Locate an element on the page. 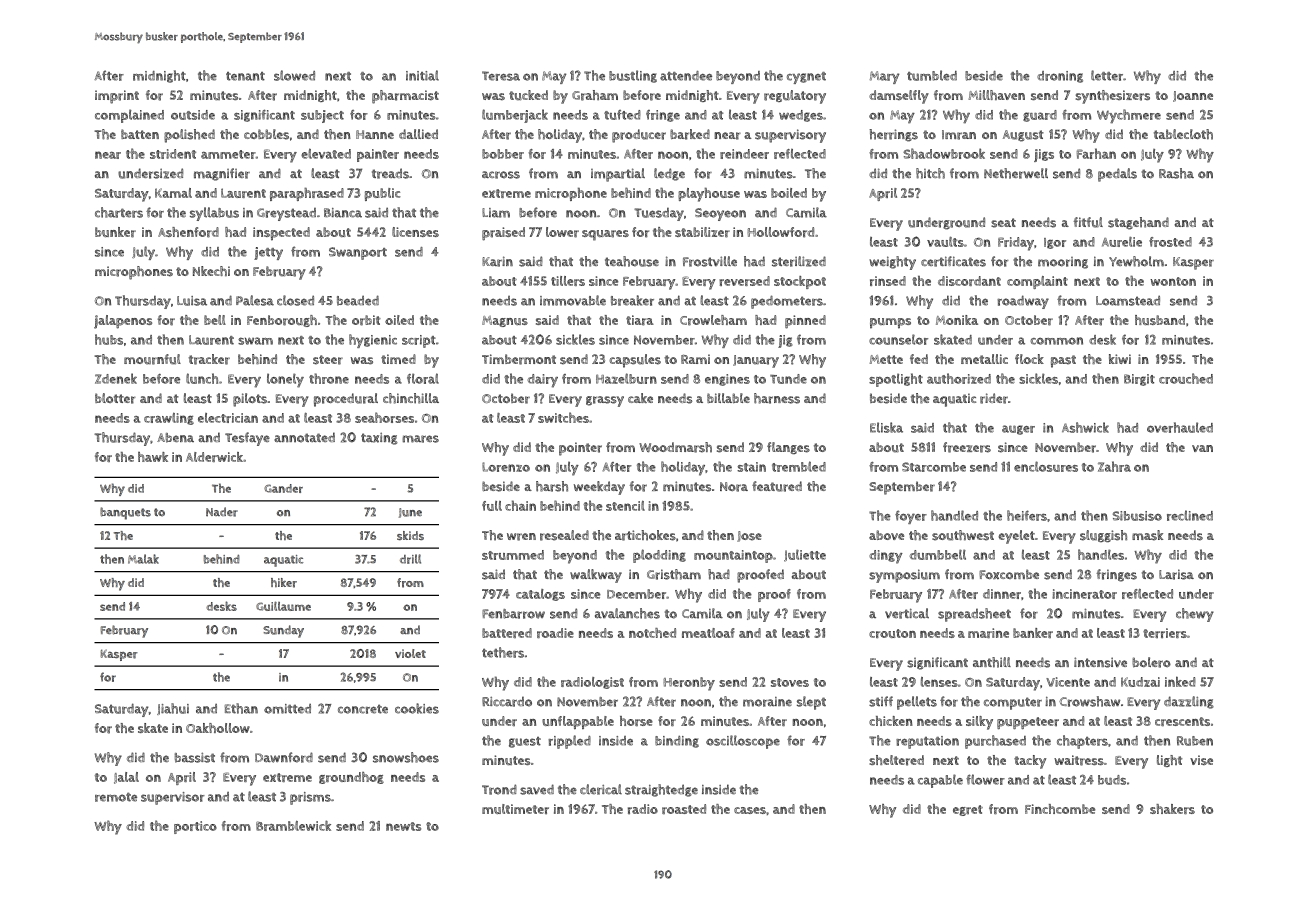 The width and height of the document is (1308, 924). pilots is located at coordinates (250, 400).
